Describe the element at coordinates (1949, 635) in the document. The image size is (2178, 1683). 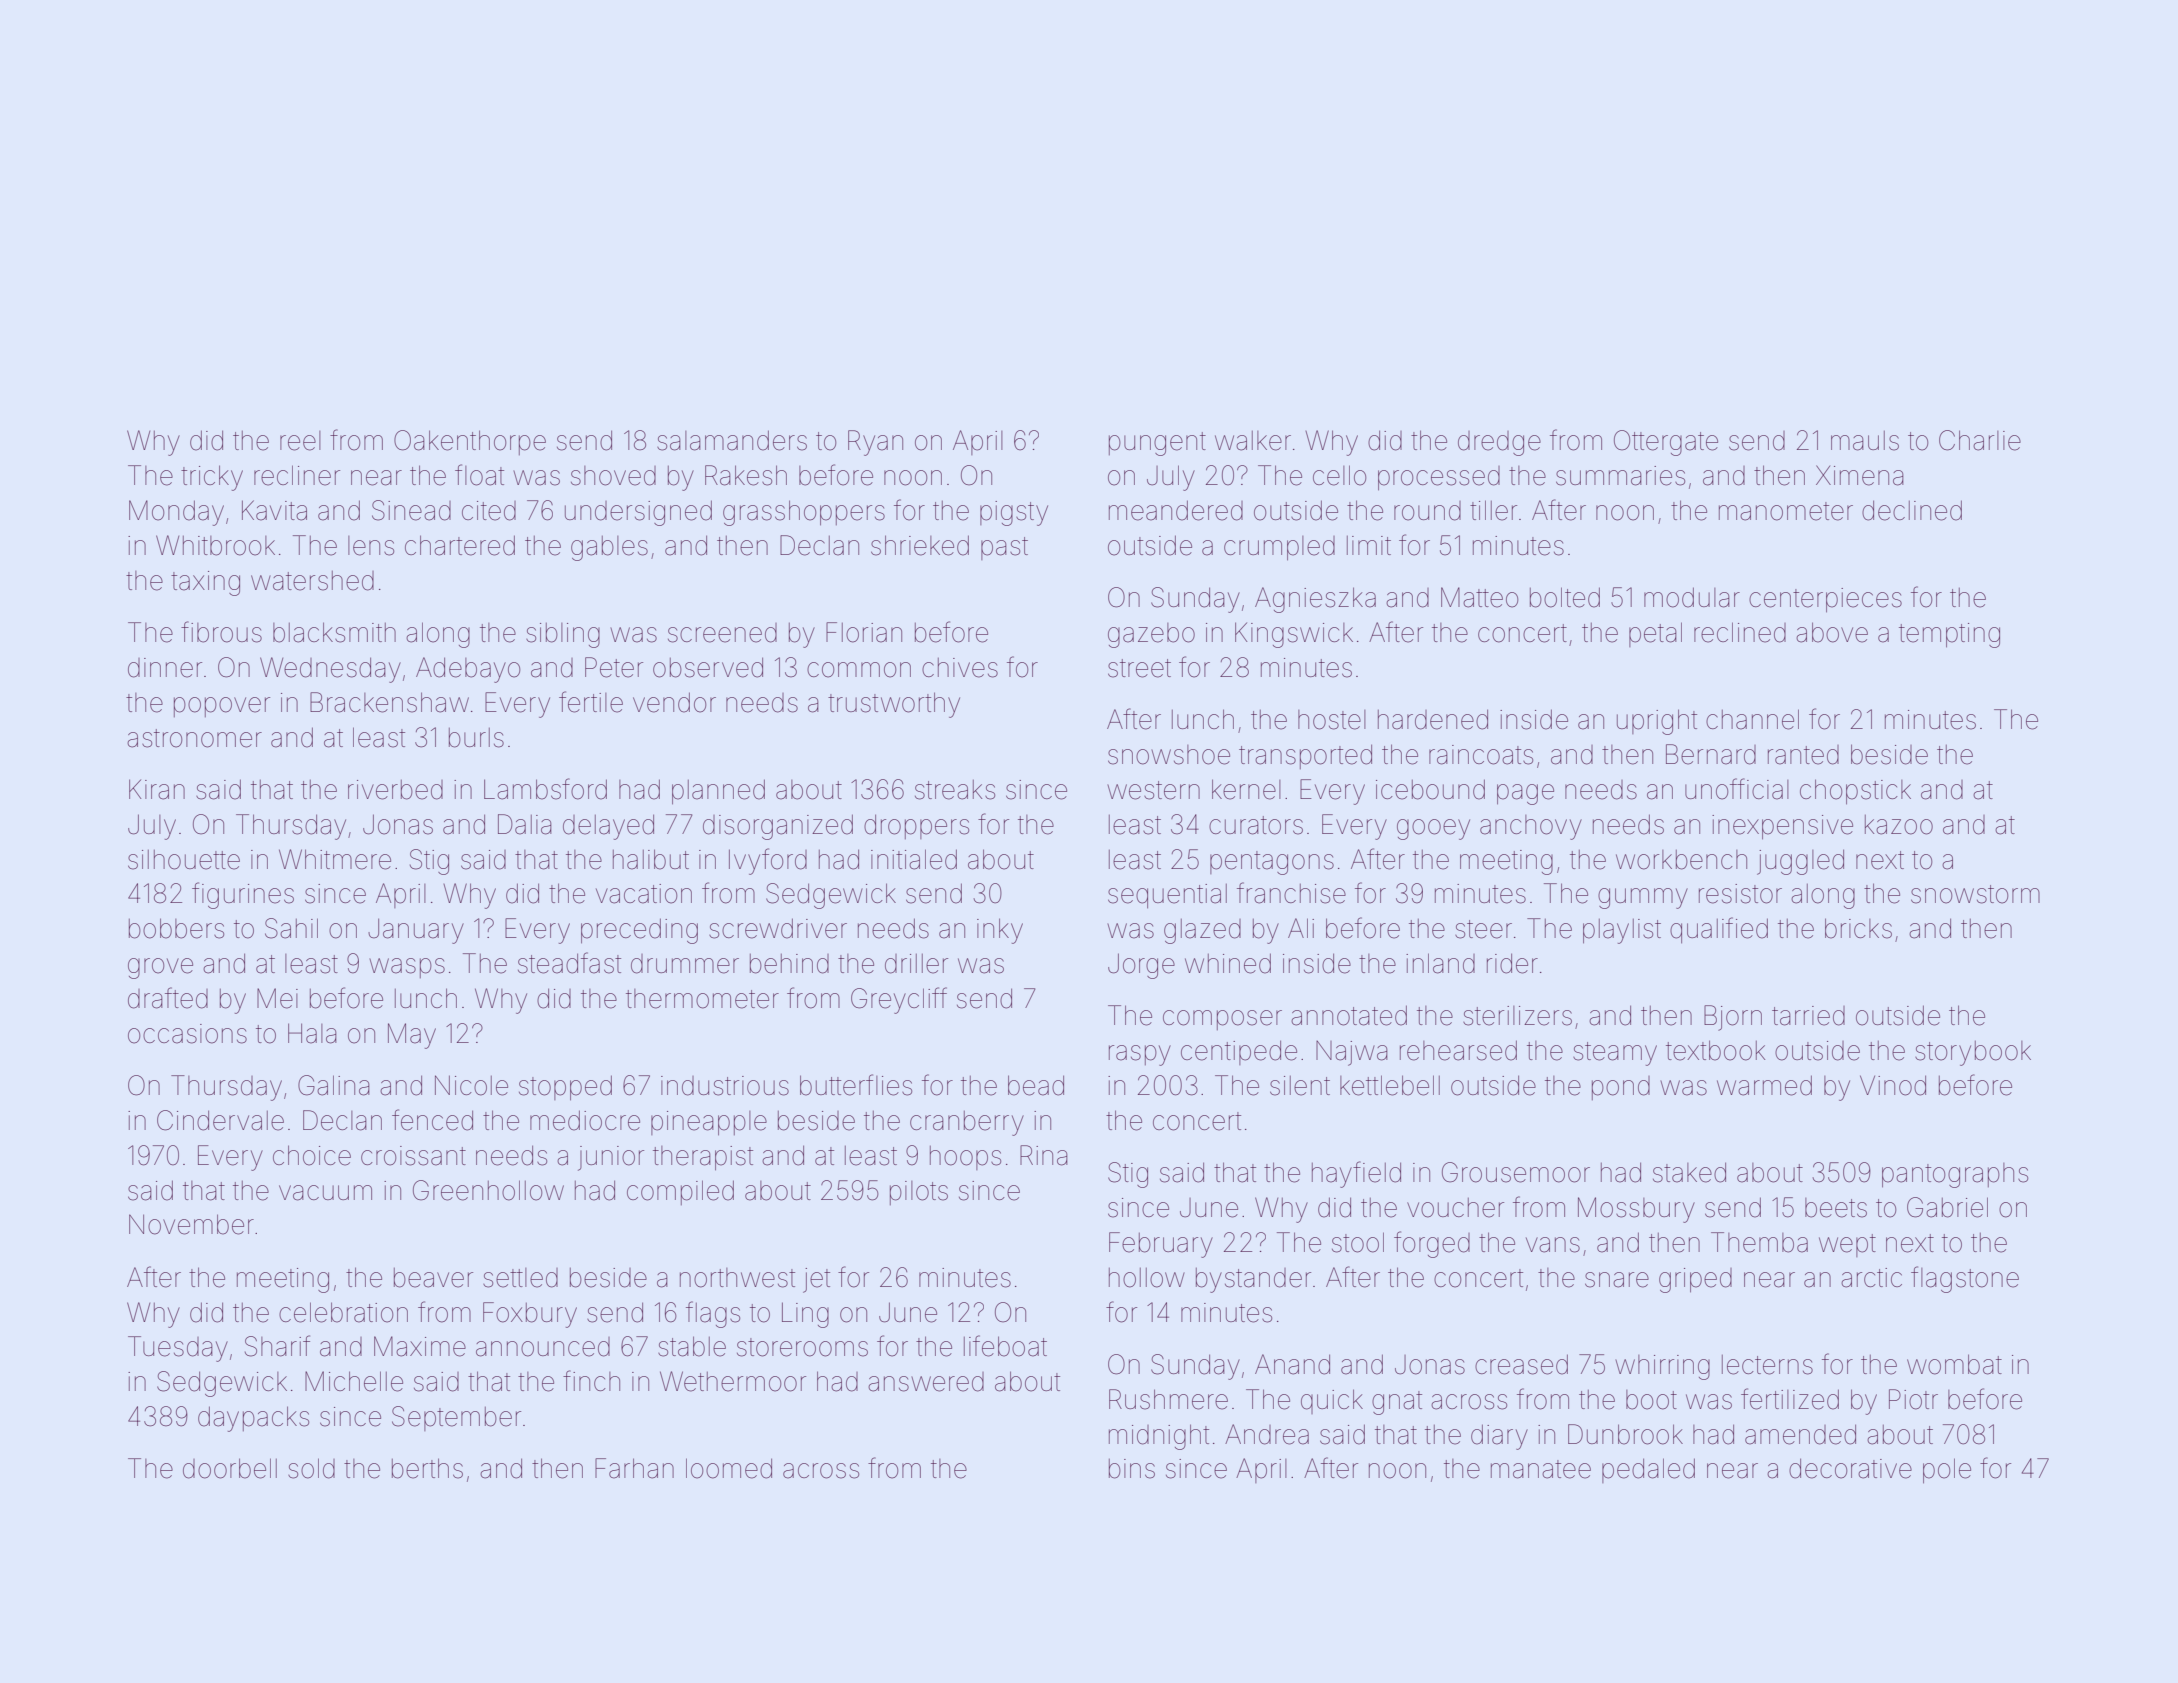
I see `tempting` at that location.
